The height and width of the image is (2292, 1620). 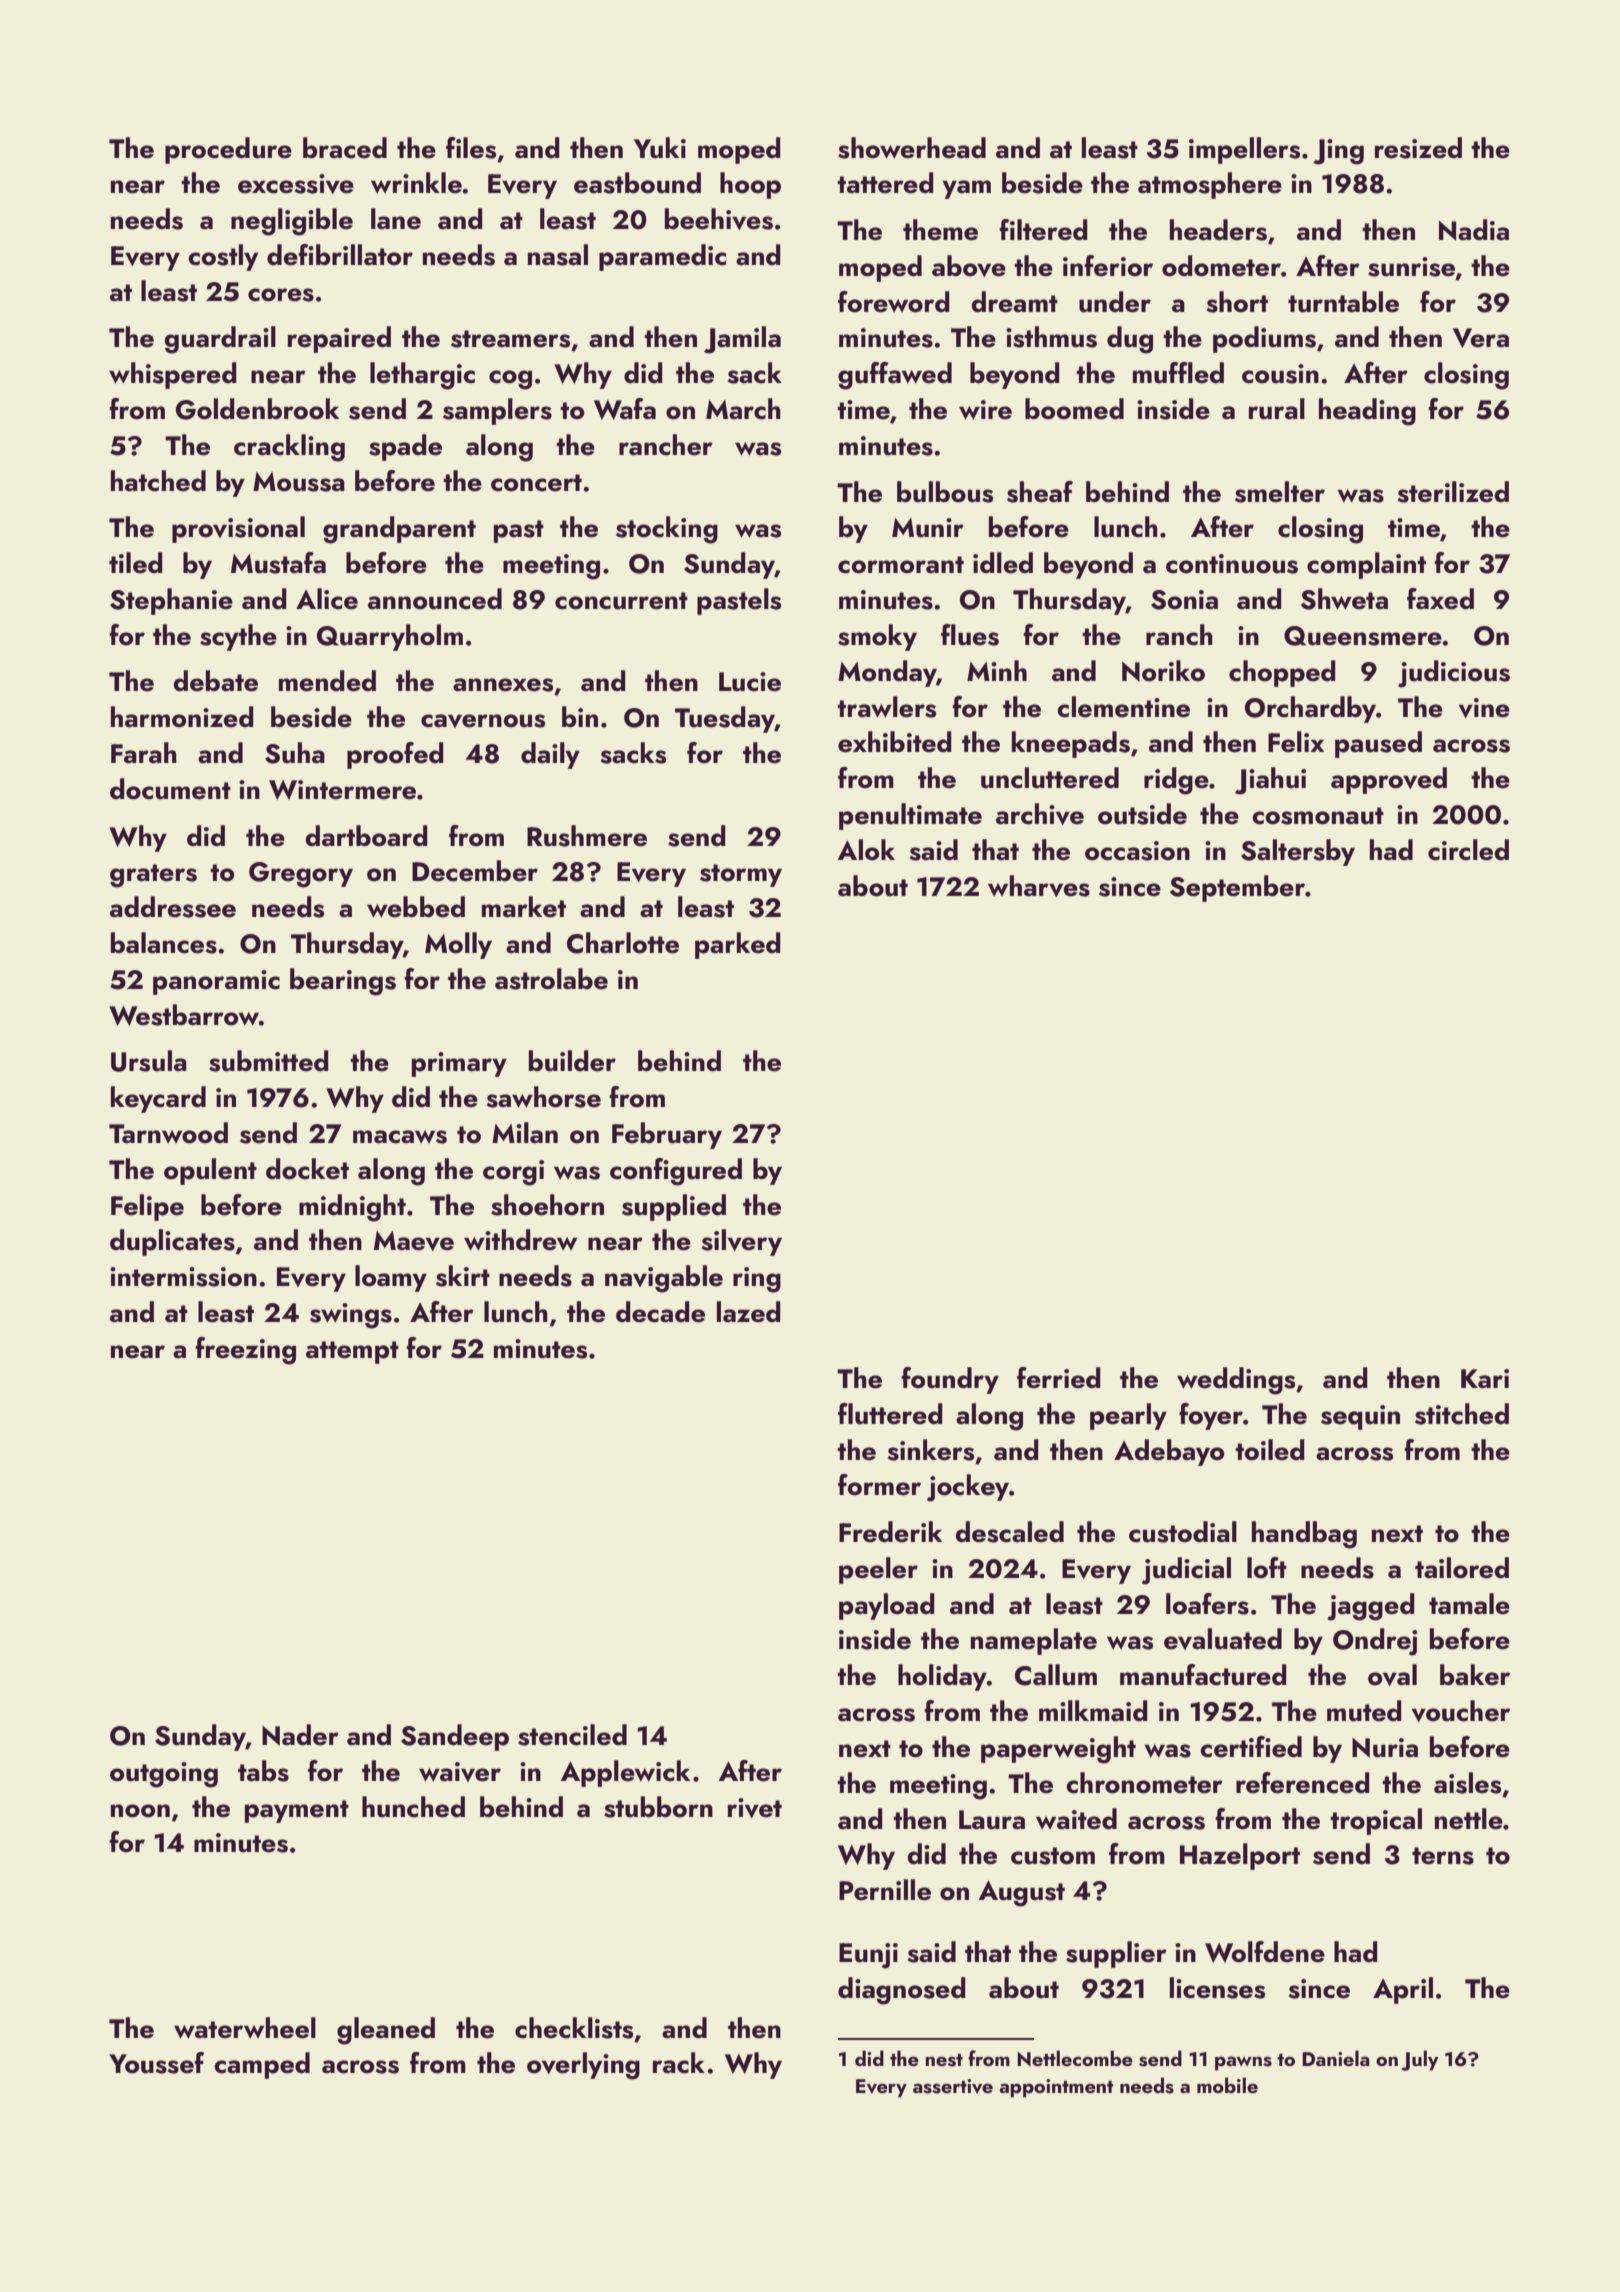 I want to click on April, so click(x=1403, y=1990).
